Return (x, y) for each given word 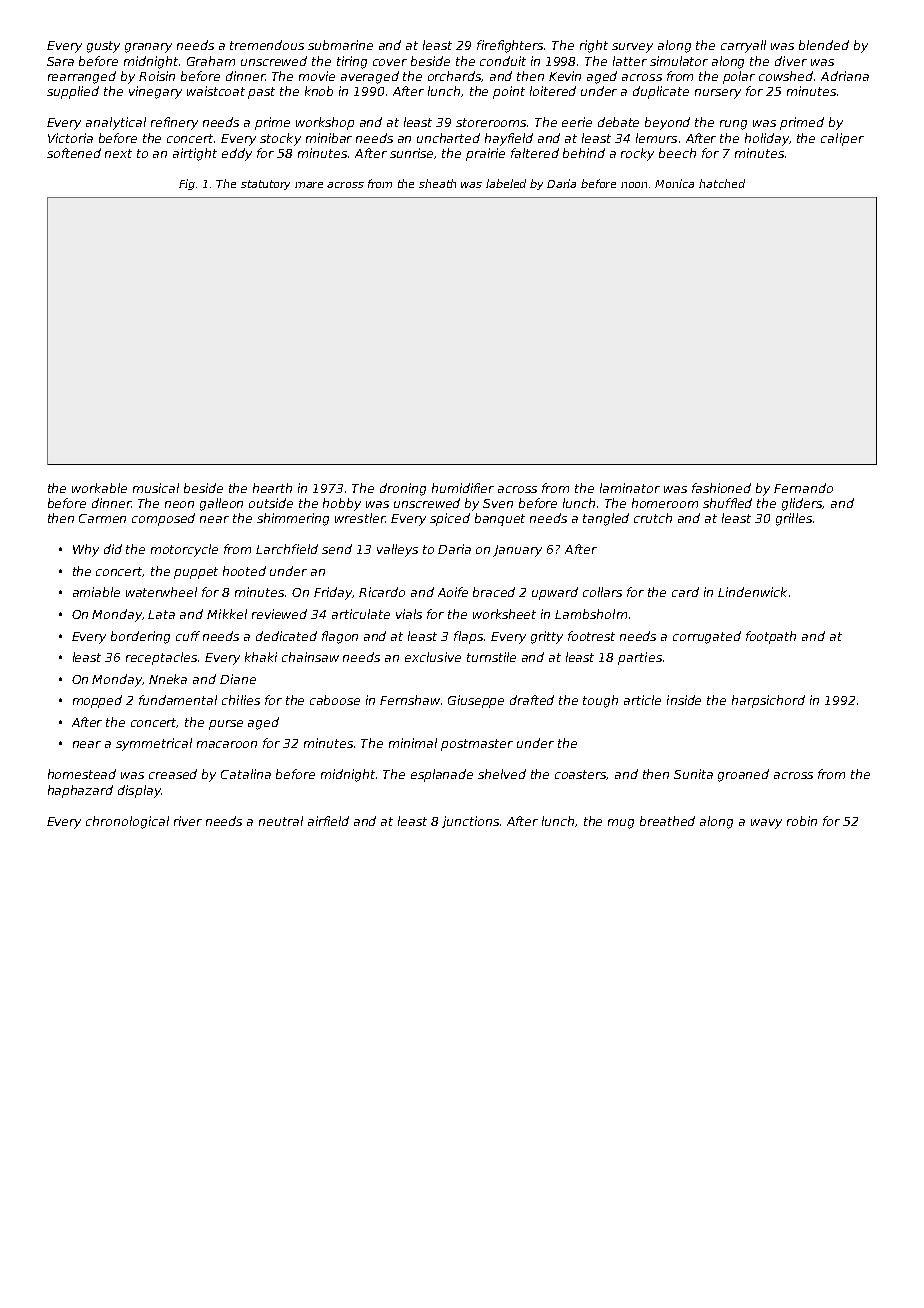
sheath (437, 183)
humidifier (463, 488)
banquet (500, 519)
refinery (174, 123)
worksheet (504, 614)
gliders (802, 504)
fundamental (178, 700)
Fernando (803, 488)
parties (640, 658)
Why (86, 550)
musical (156, 488)
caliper (842, 139)
